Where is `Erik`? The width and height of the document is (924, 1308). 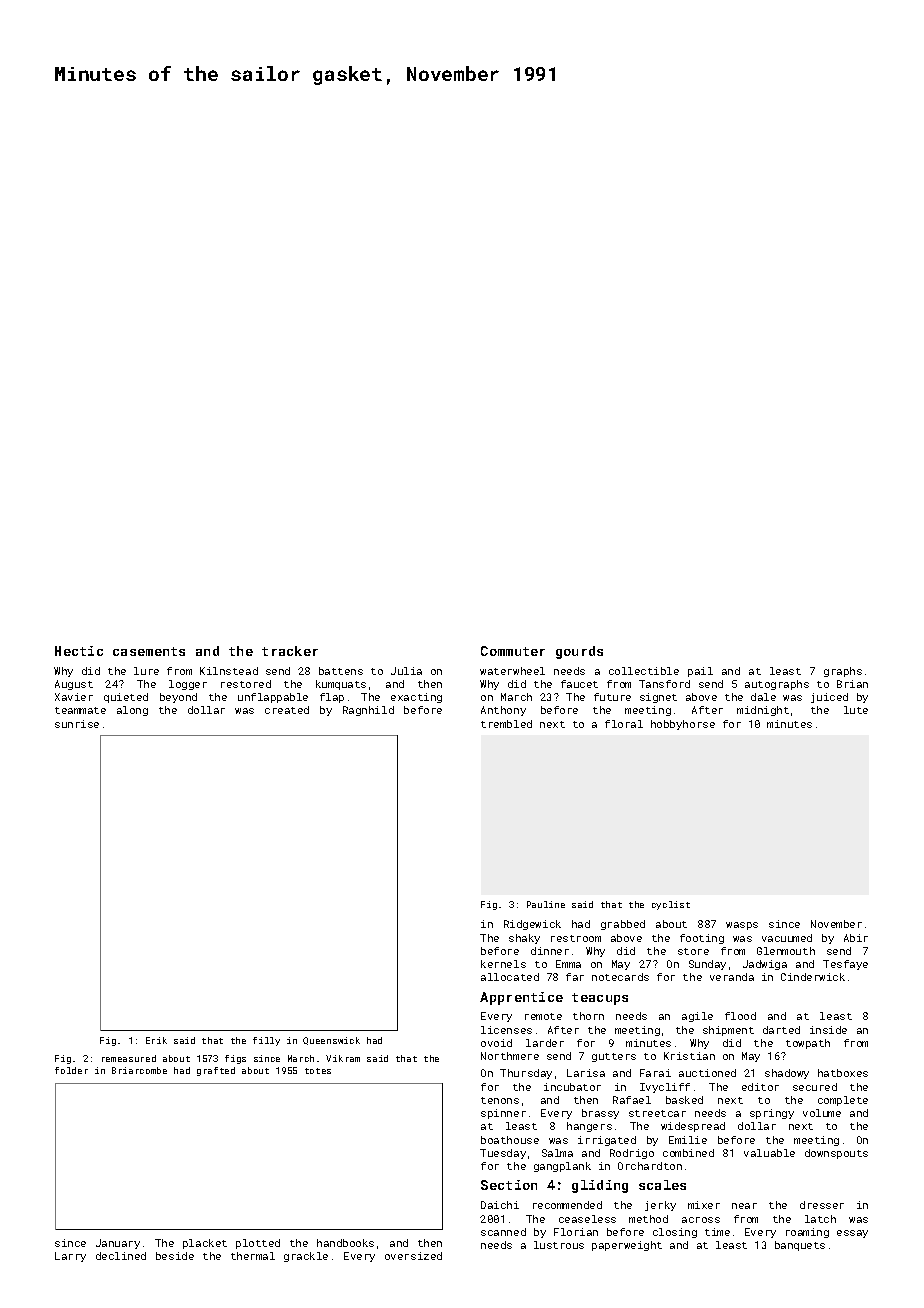 Erik is located at coordinates (156, 1040).
